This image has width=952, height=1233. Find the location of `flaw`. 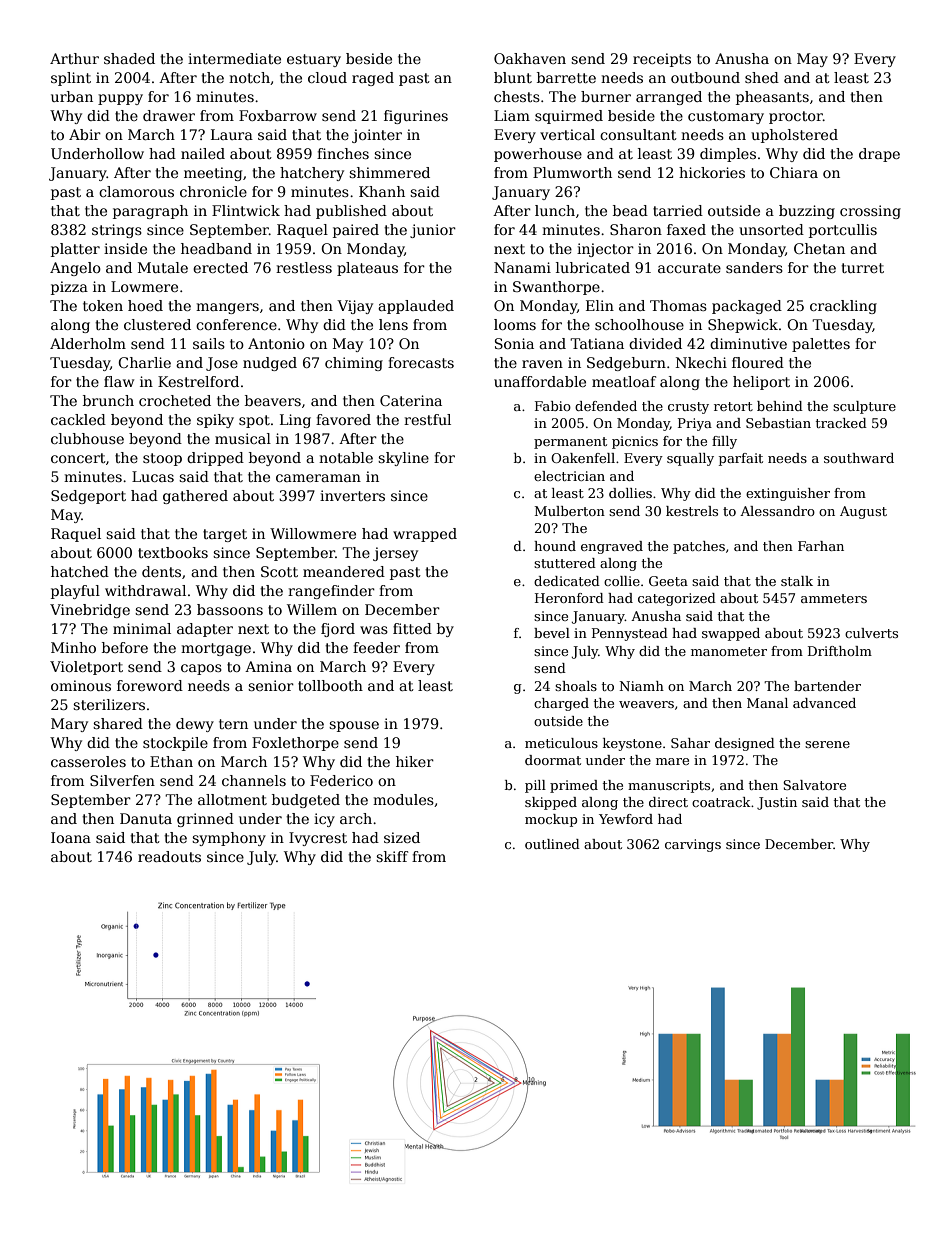

flaw is located at coordinates (119, 381).
